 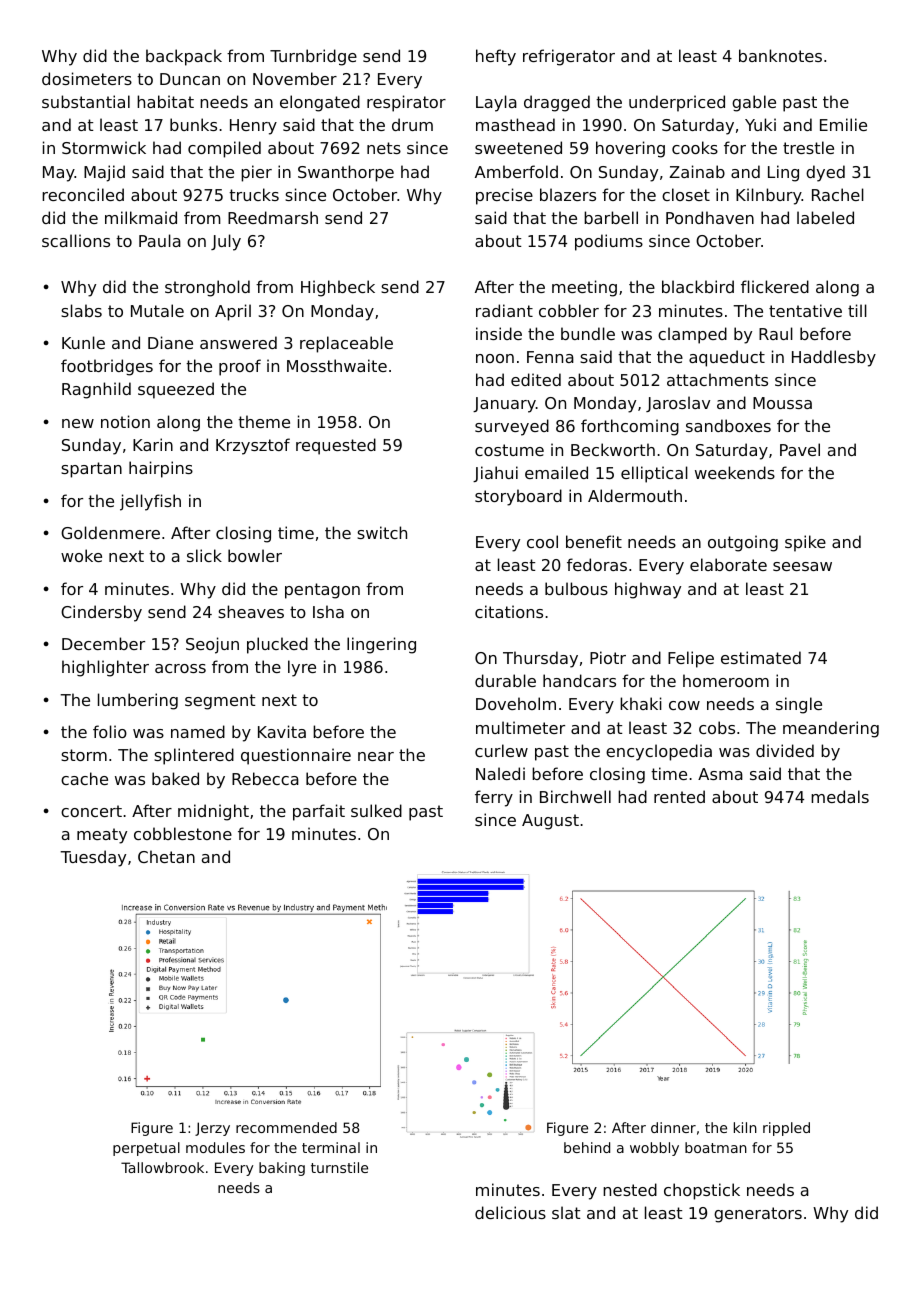 I want to click on trestle, so click(x=808, y=147).
